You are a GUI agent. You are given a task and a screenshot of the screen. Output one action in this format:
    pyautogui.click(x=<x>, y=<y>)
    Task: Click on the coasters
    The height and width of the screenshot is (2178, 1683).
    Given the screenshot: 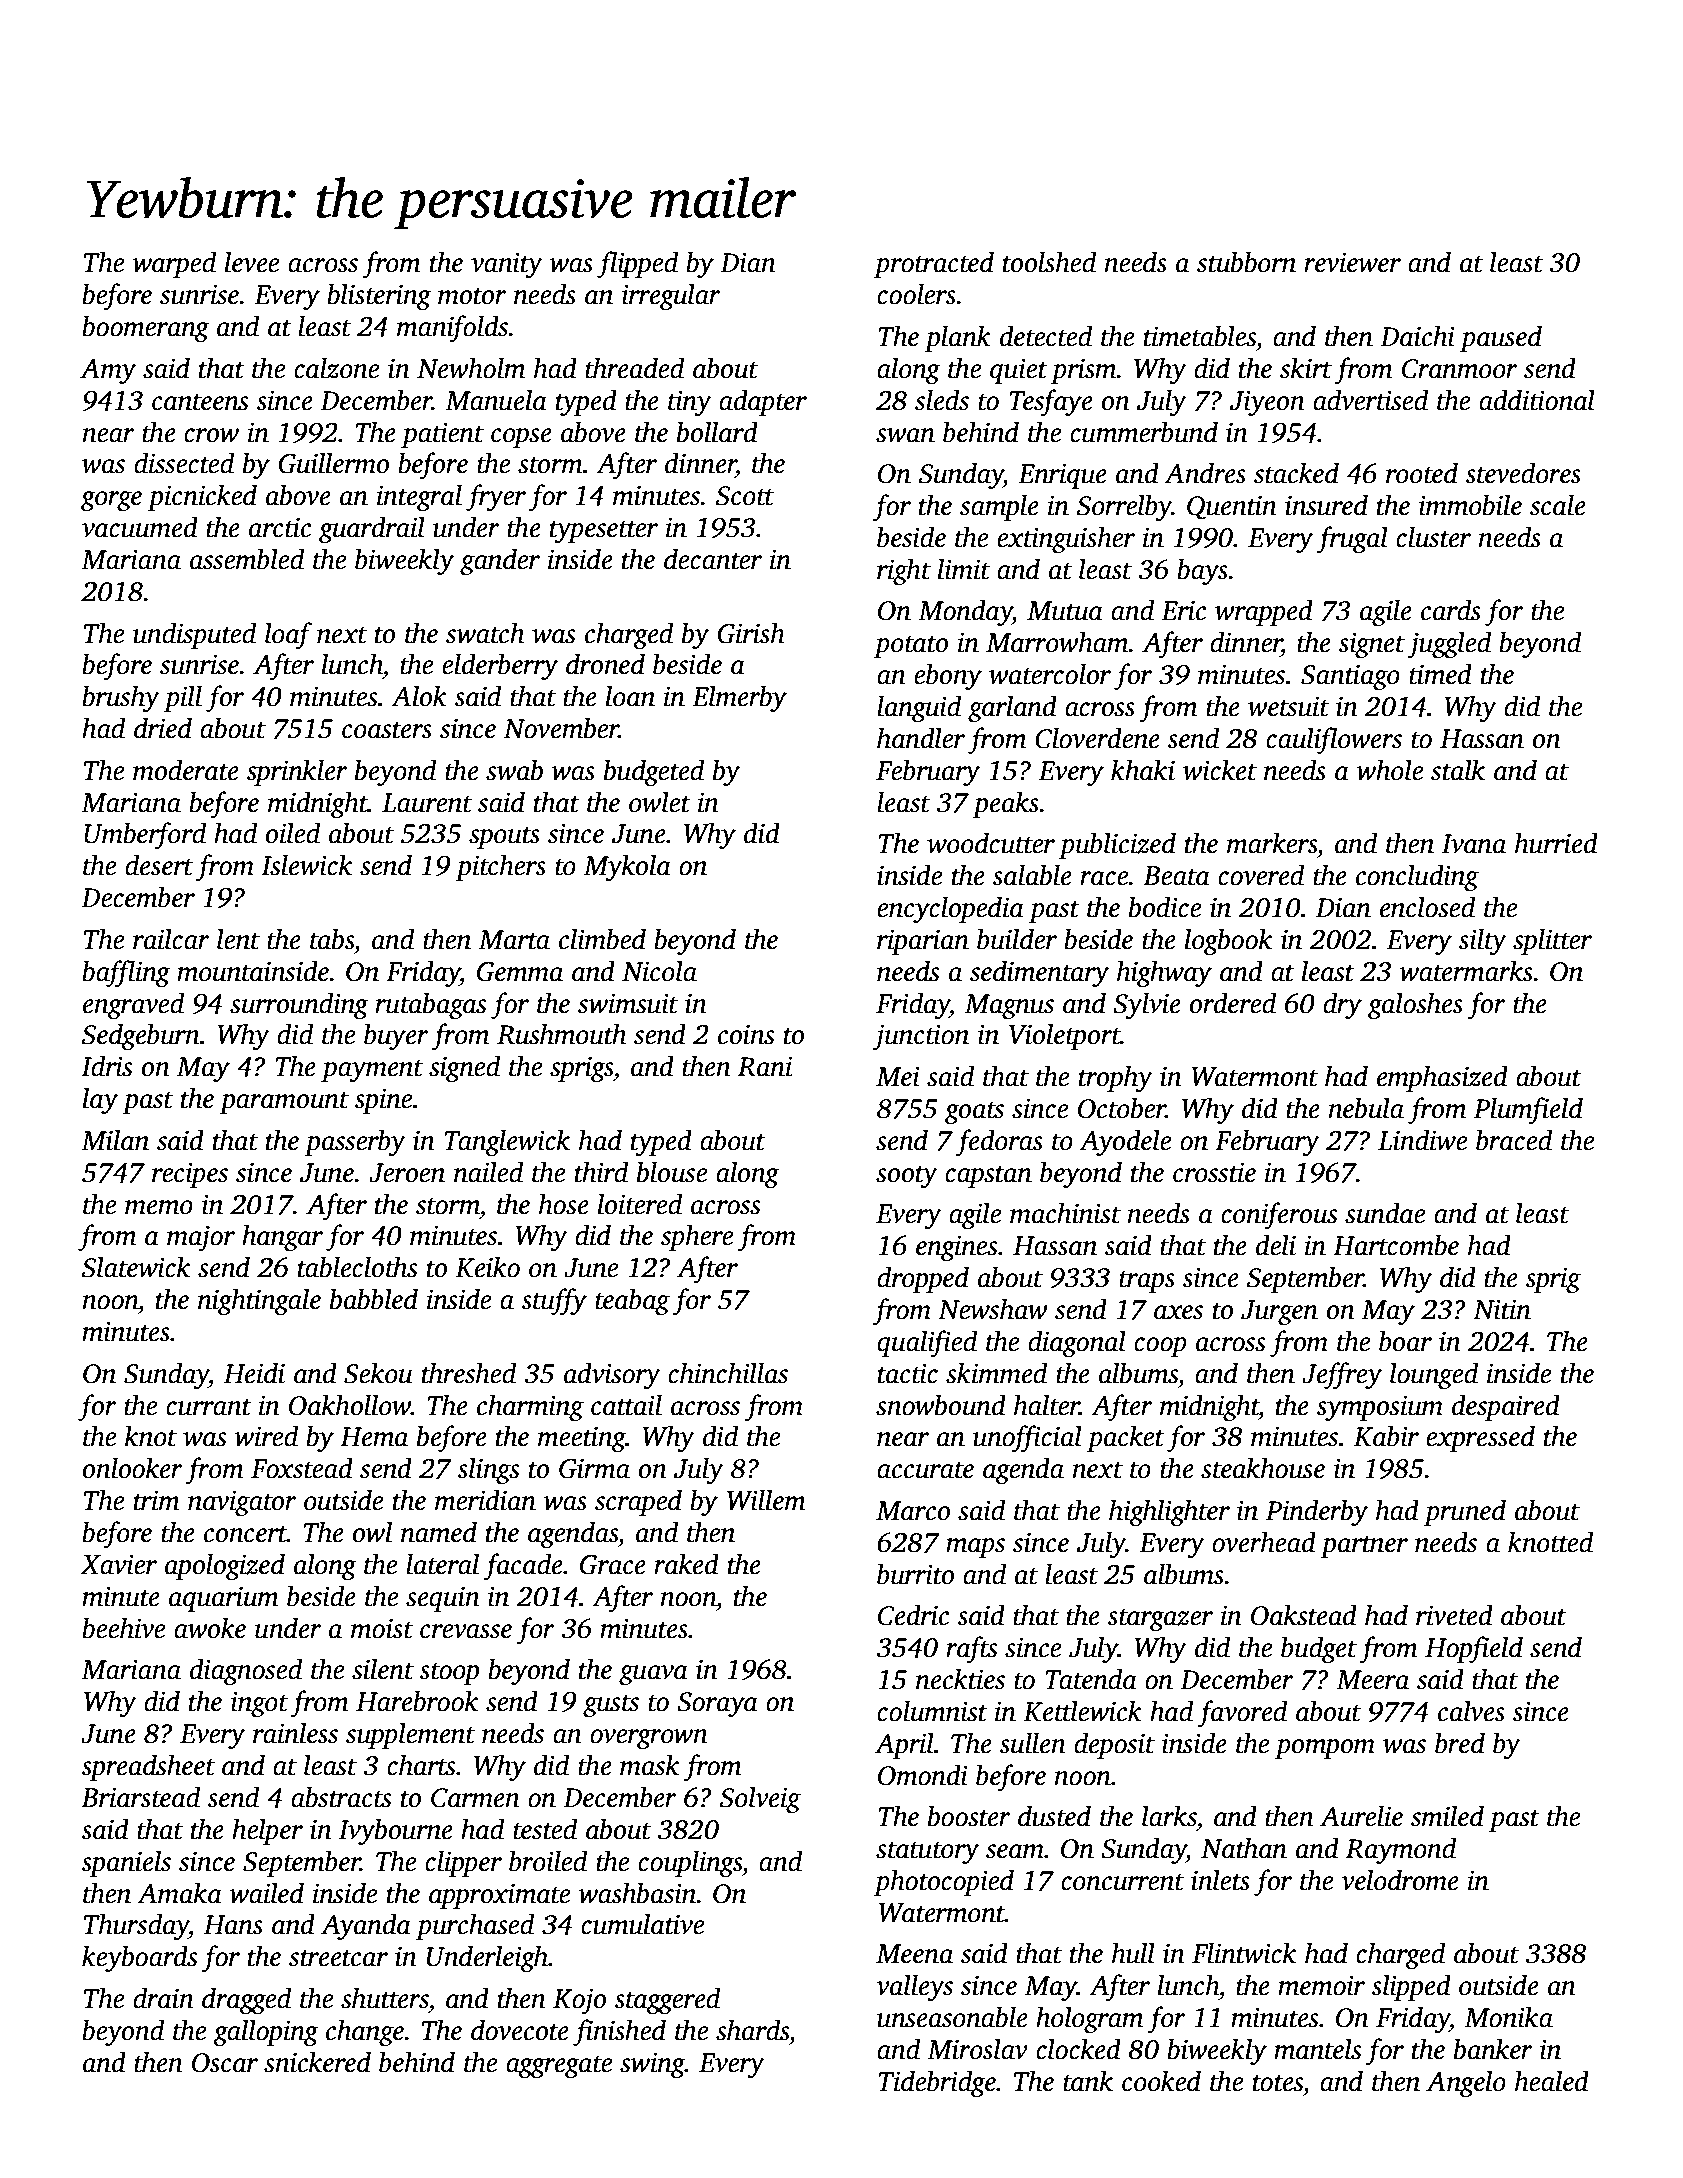 What is the action you would take?
    pyautogui.click(x=387, y=730)
